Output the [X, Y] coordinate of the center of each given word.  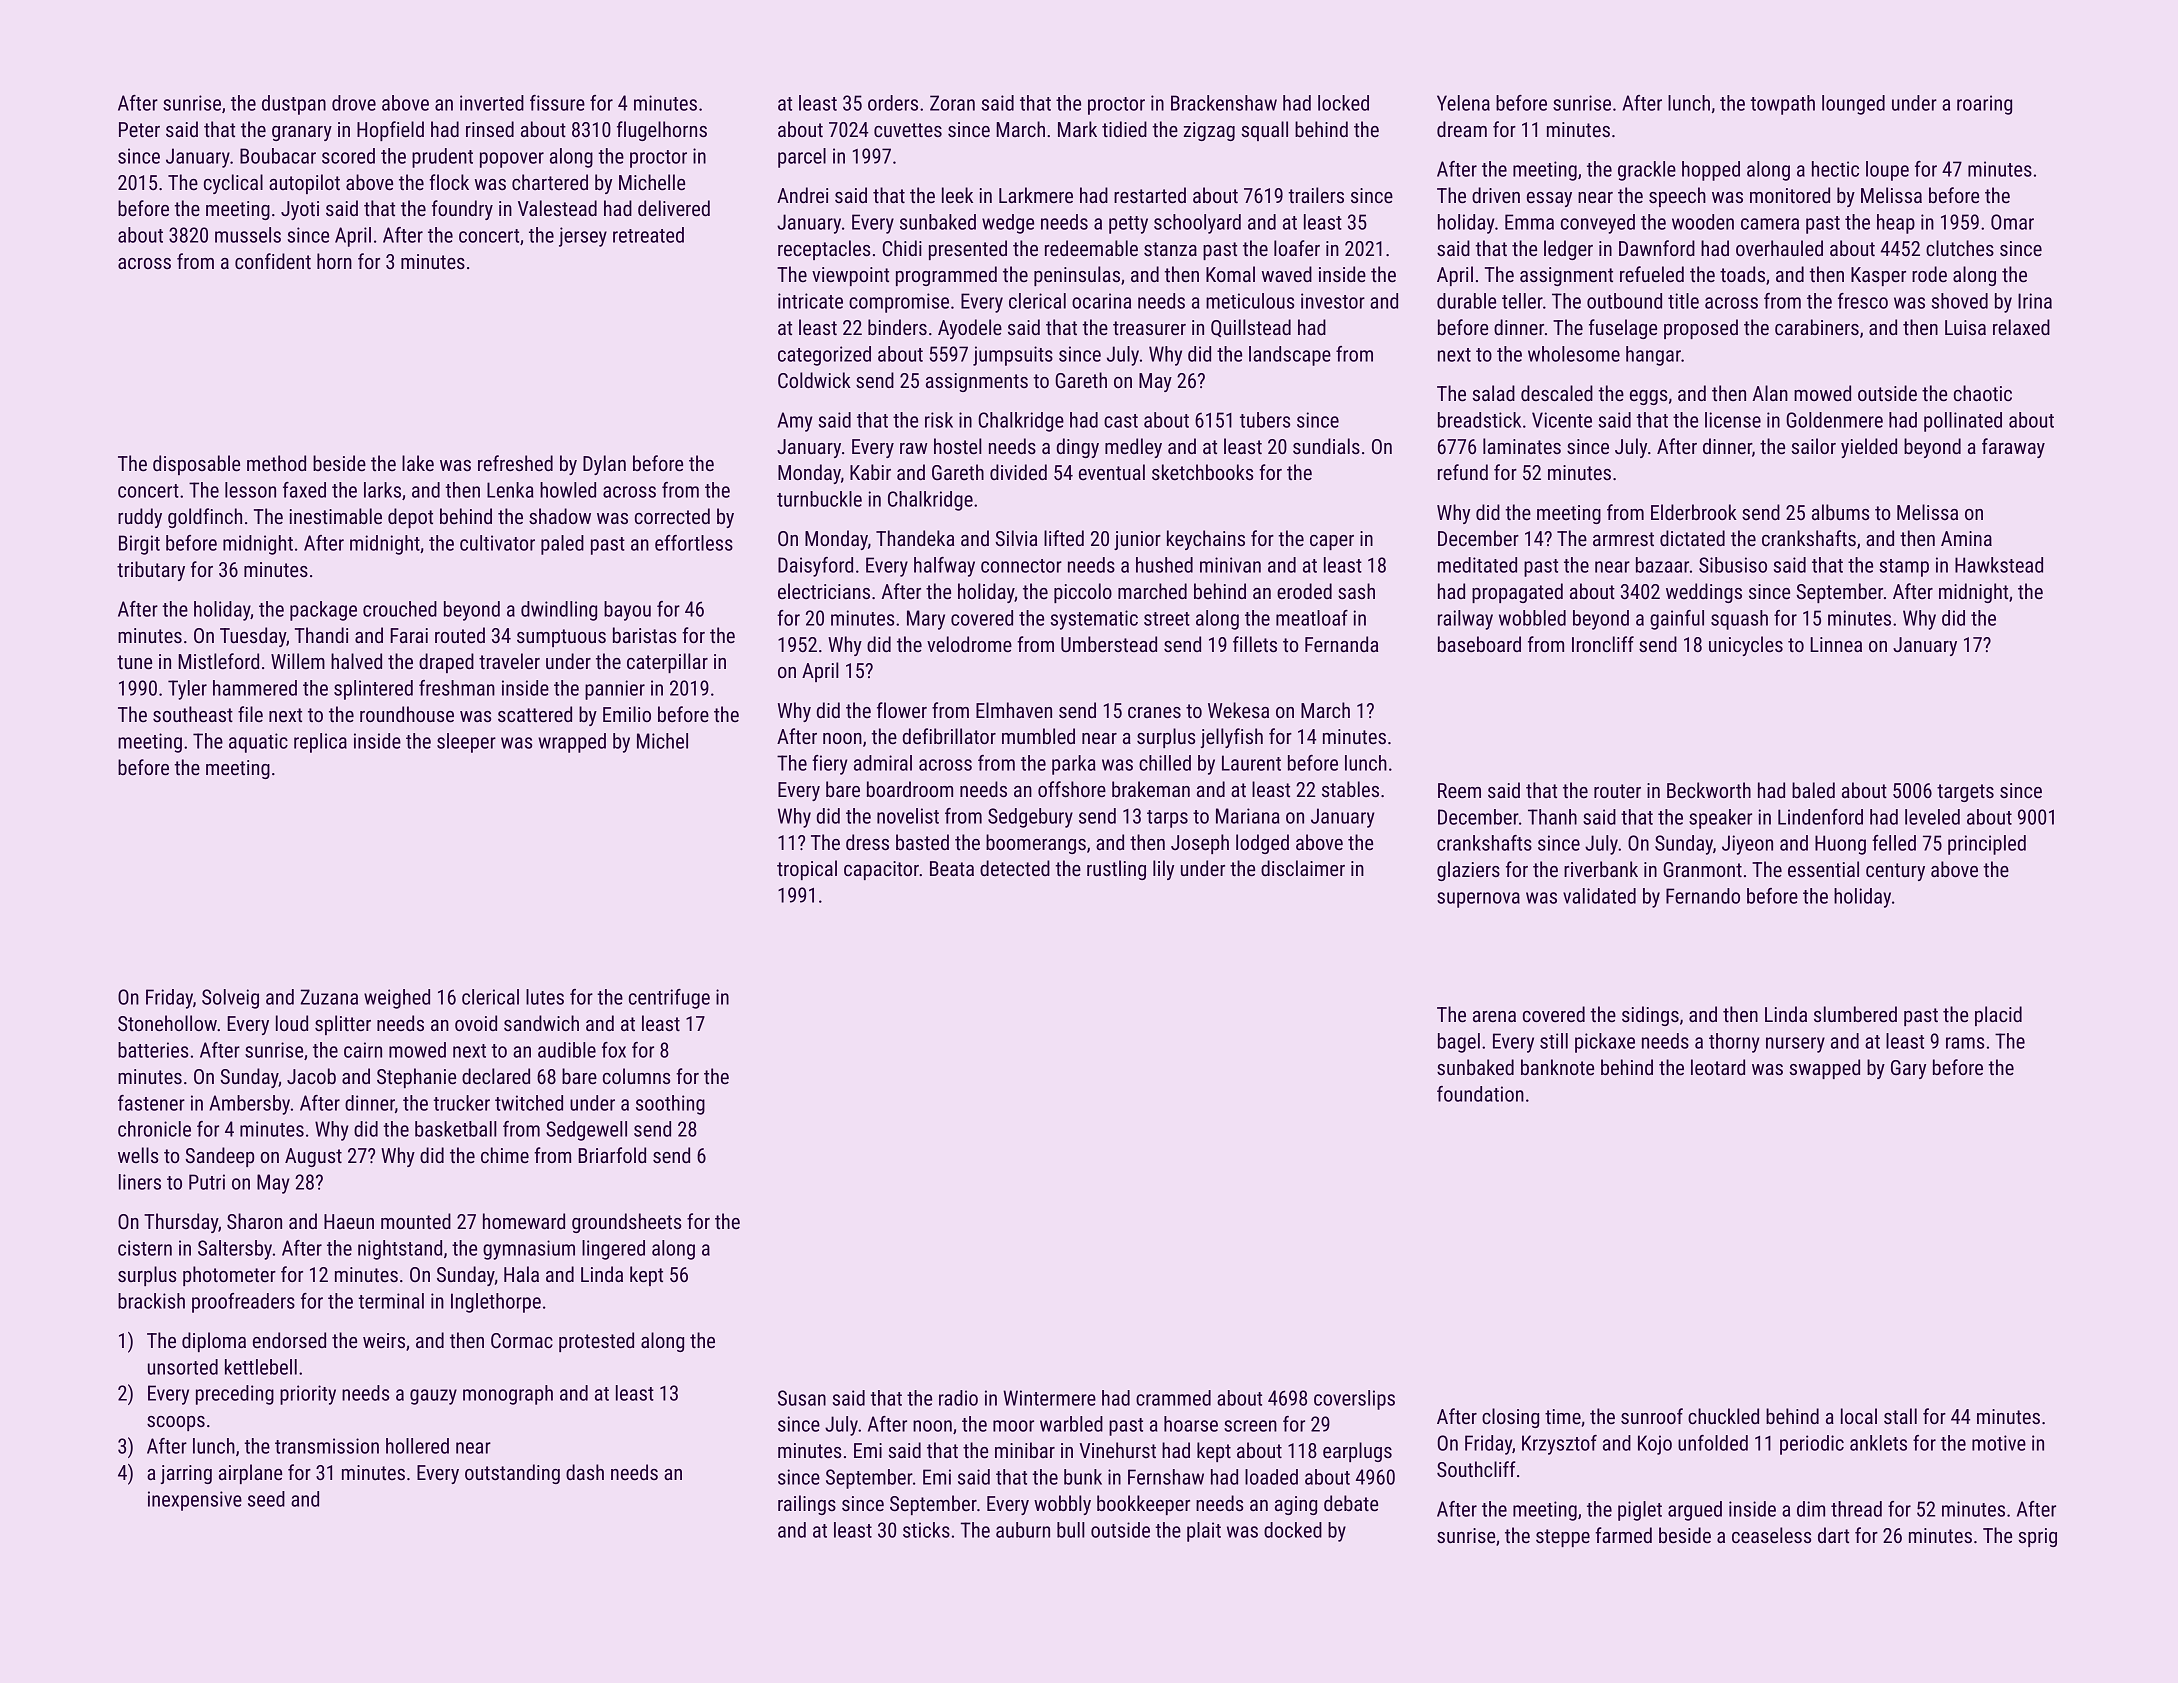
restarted [1150, 195]
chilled [1165, 763]
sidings [1650, 1016]
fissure [557, 103]
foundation [1480, 1094]
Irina [2035, 301]
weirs [384, 1340]
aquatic [258, 743]
